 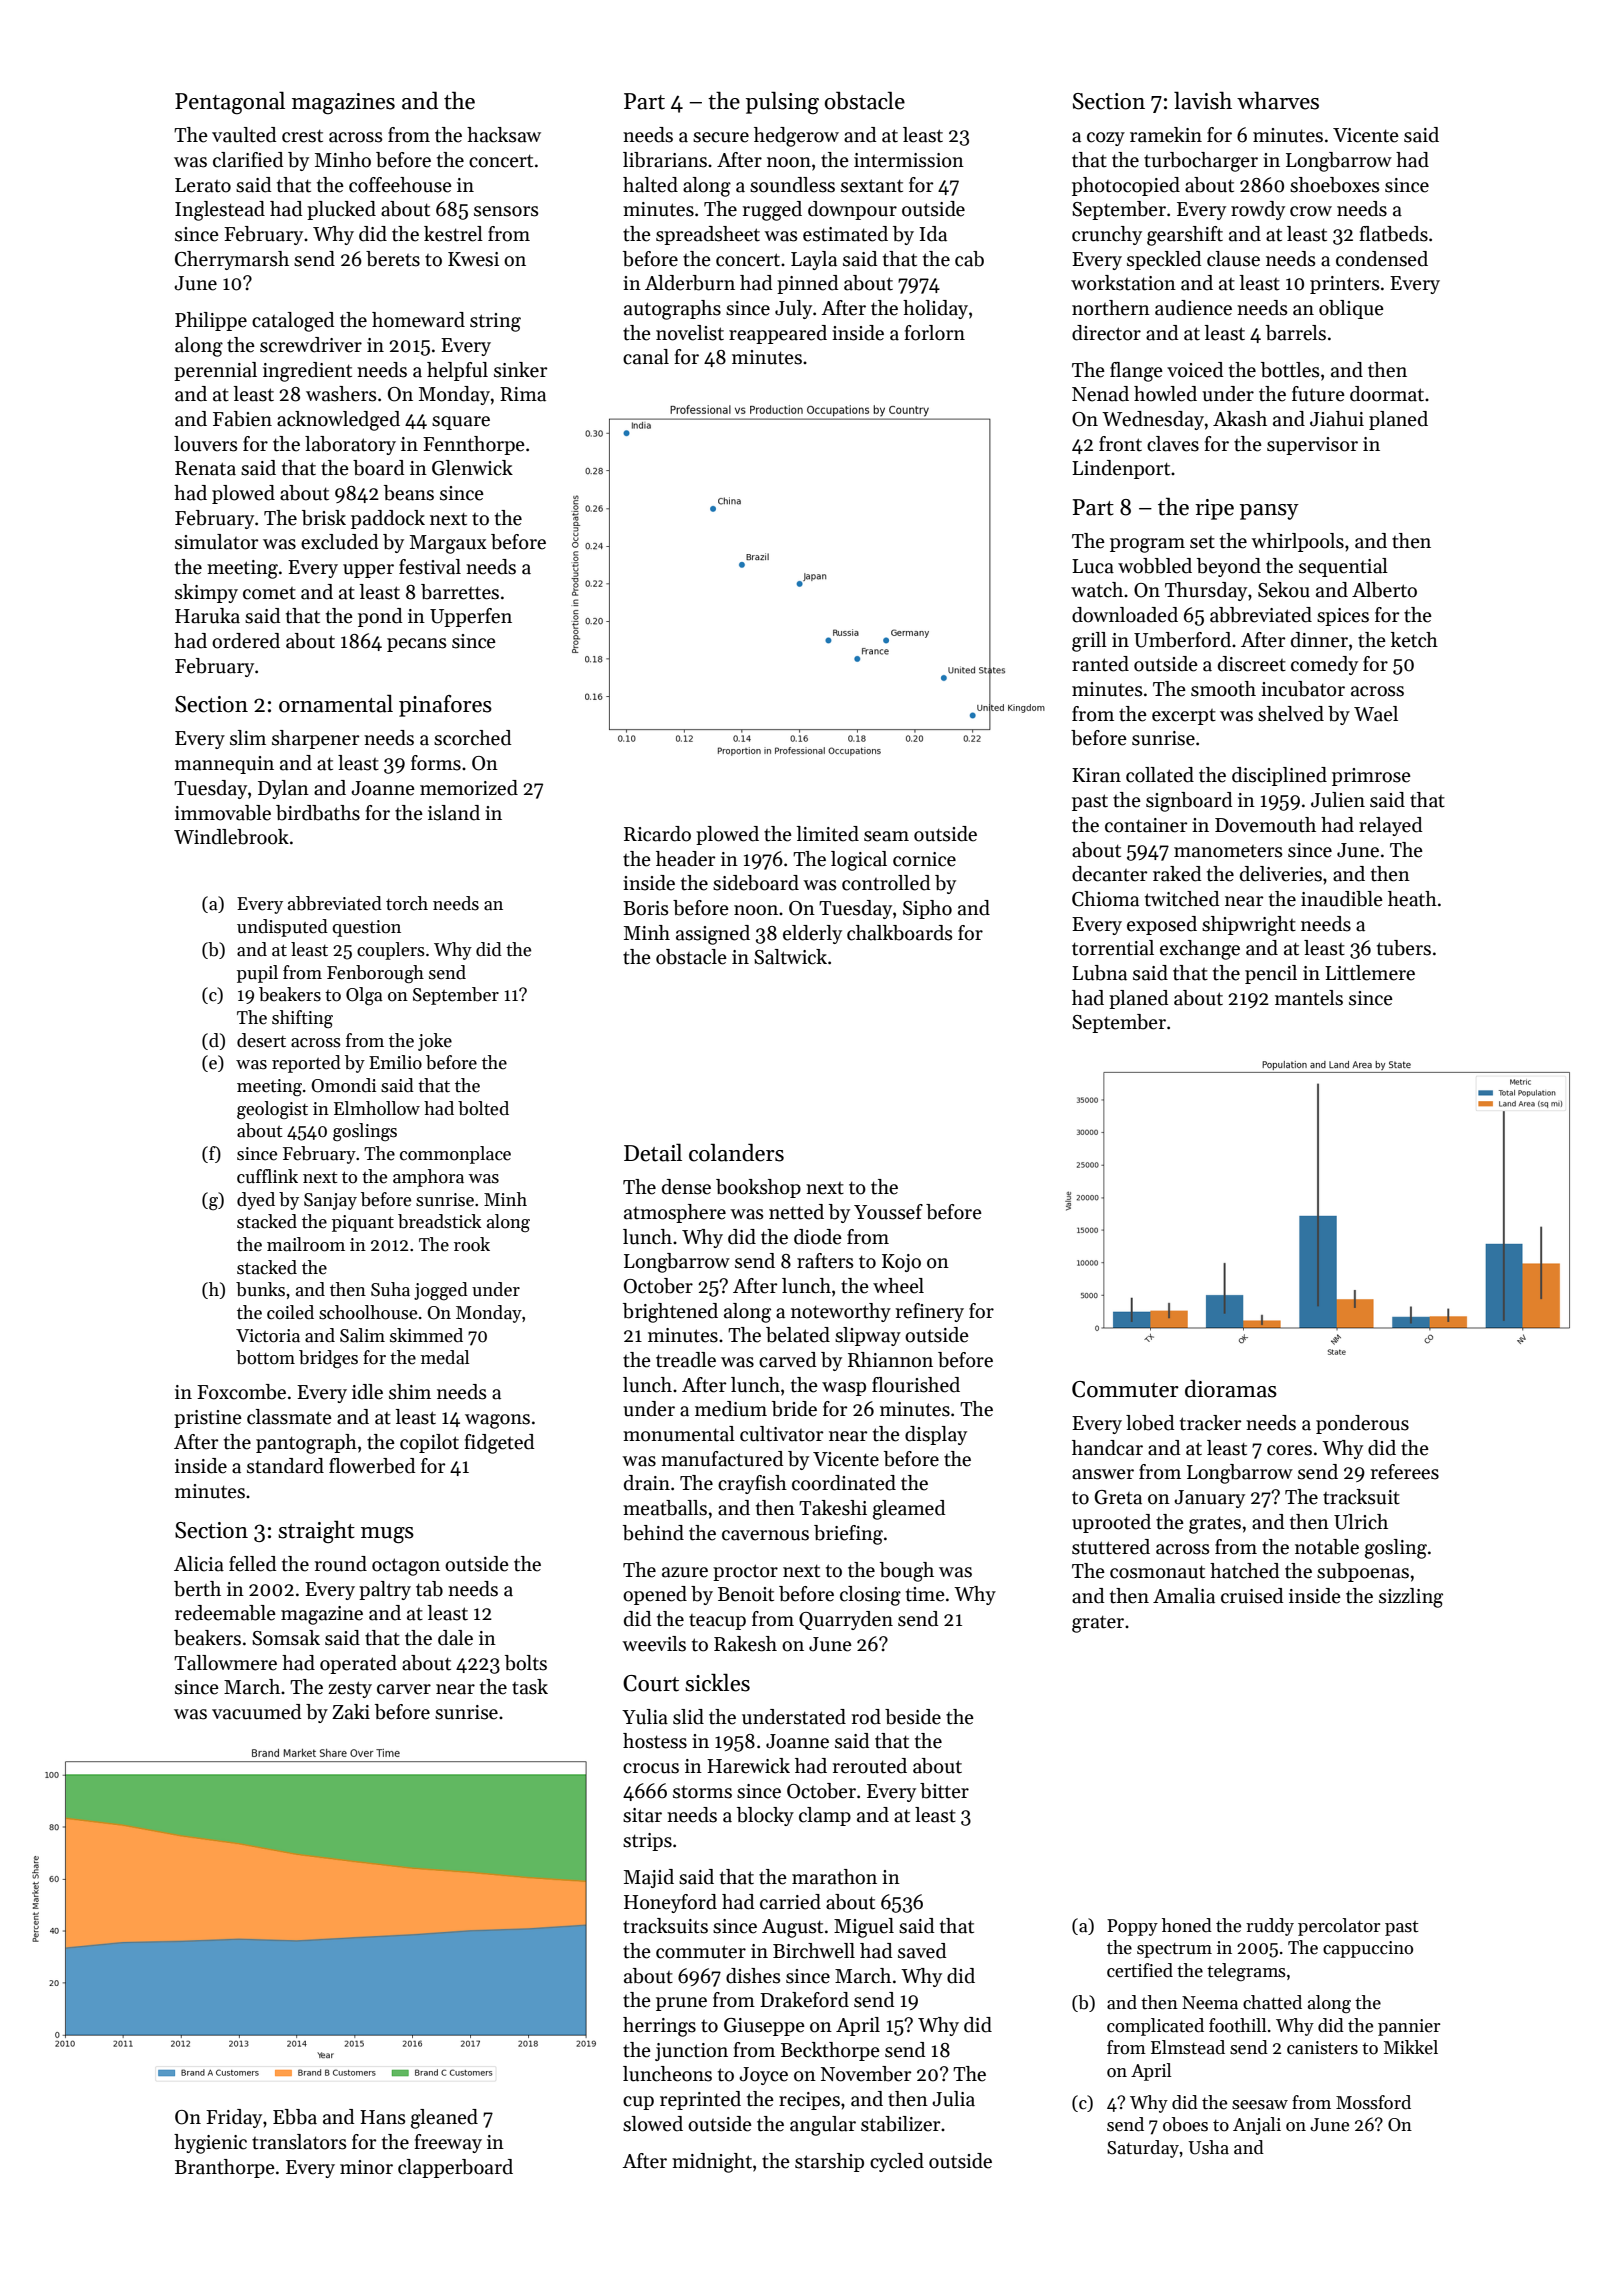 What do you see at coordinates (657, 834) in the document?
I see `Ricardo` at bounding box center [657, 834].
